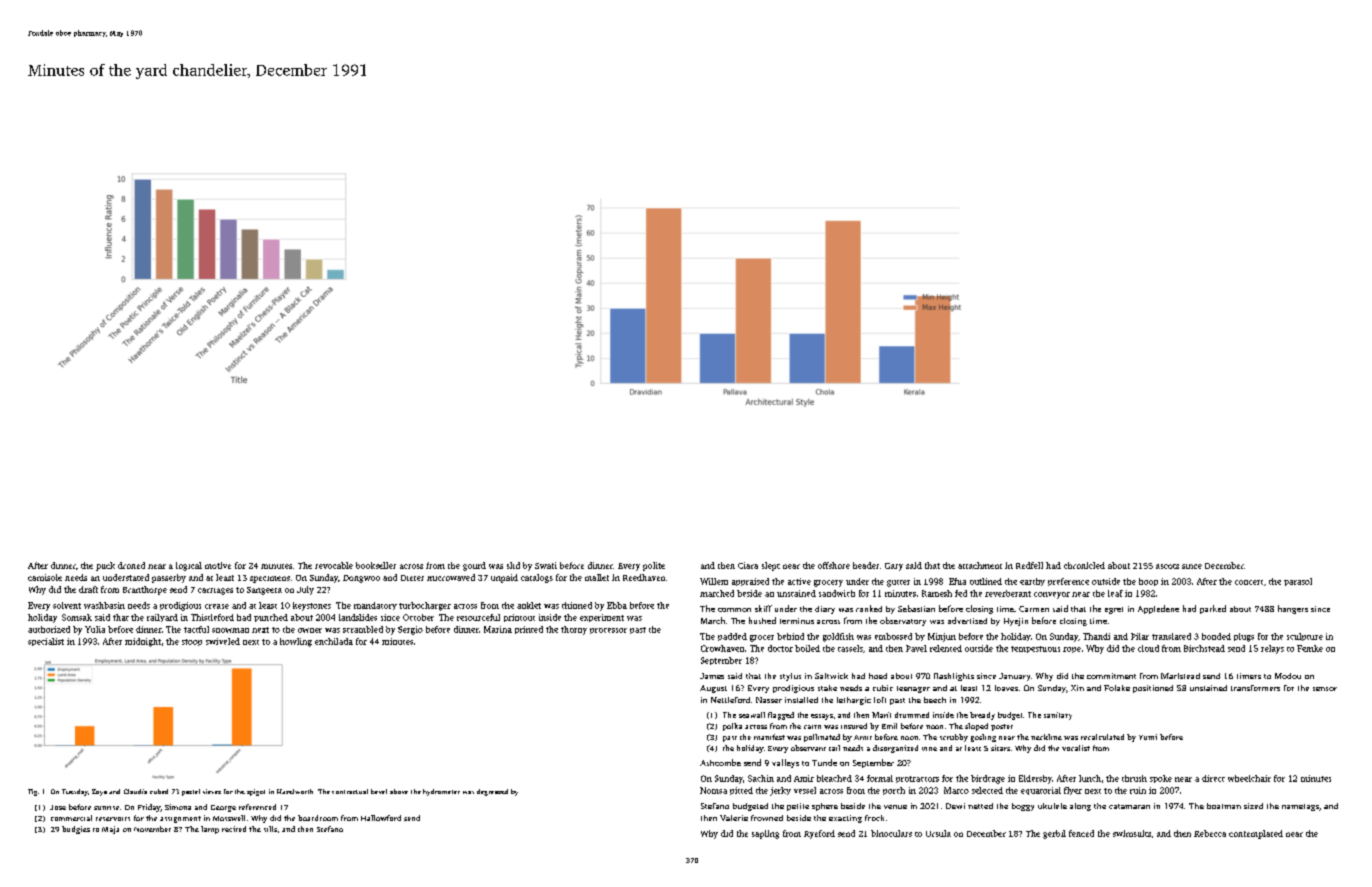 The image size is (1372, 887). What do you see at coordinates (769, 737) in the image?
I see `manifest` at bounding box center [769, 737].
